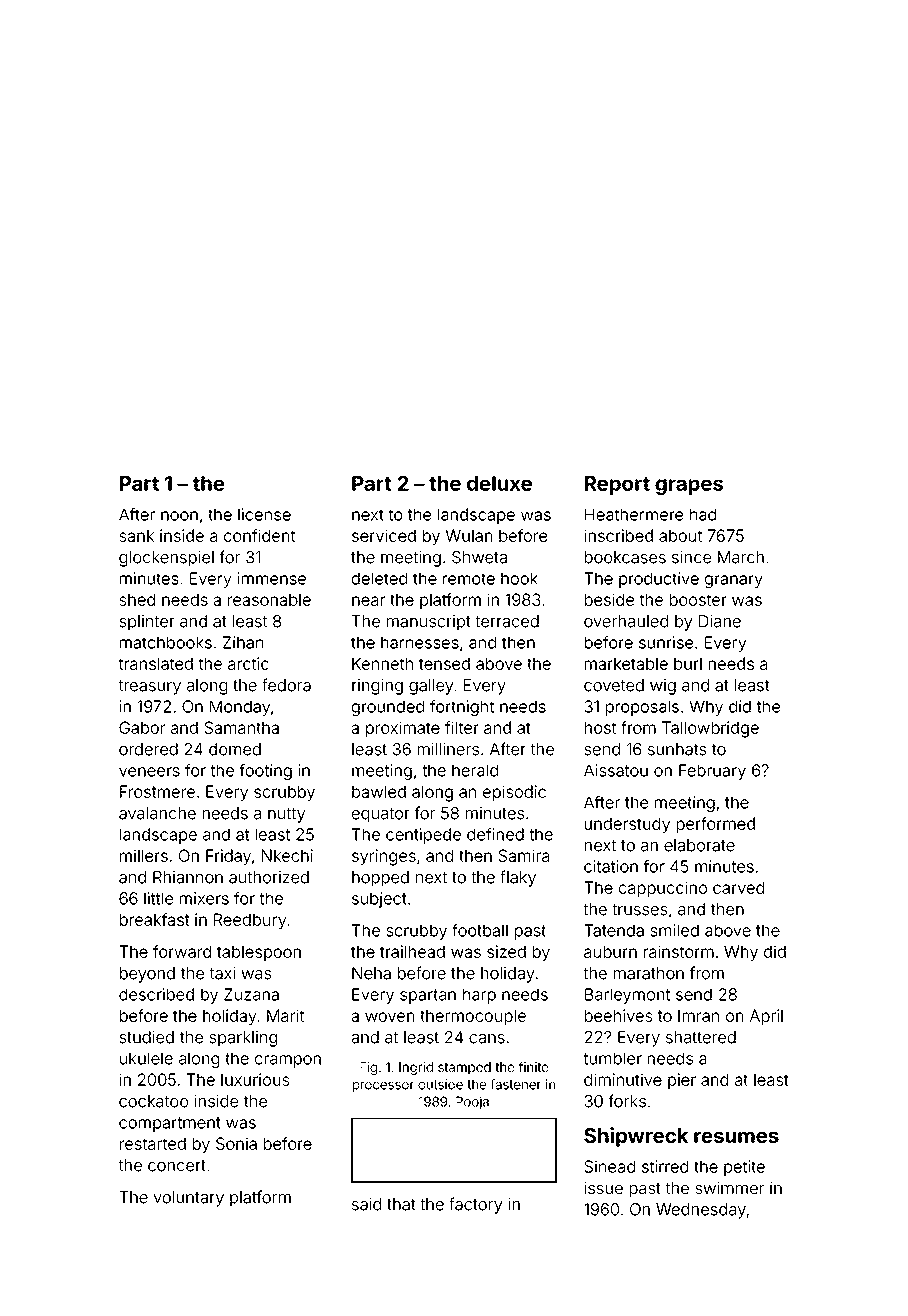  Describe the element at coordinates (741, 557) in the image. I see `March` at that location.
